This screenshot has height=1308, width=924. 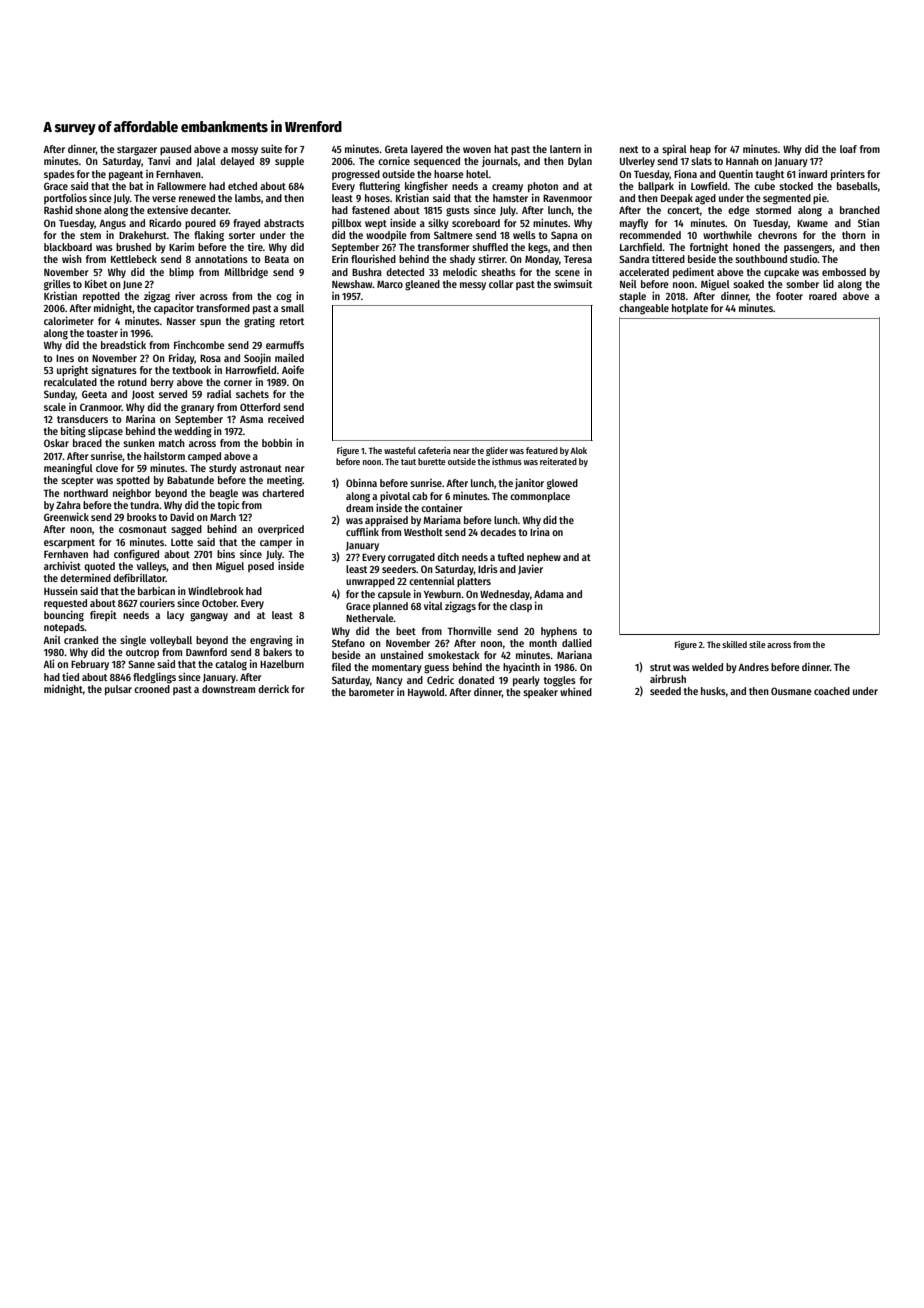 I want to click on spades, so click(x=59, y=175).
